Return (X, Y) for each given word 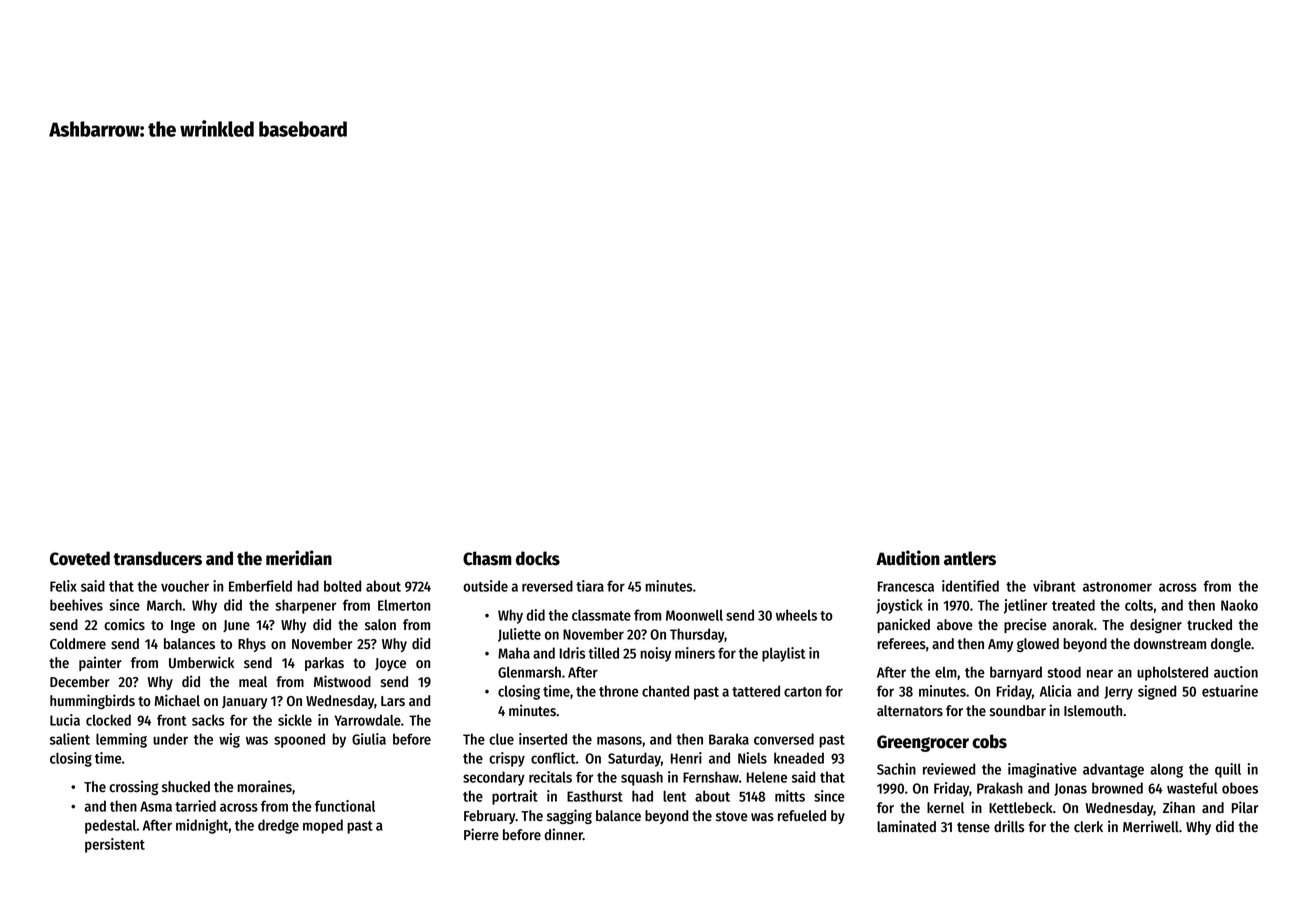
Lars (393, 701)
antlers (970, 558)
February (490, 817)
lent (674, 796)
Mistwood (342, 681)
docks (538, 558)
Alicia (1056, 691)
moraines (264, 786)
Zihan (1179, 807)
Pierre (481, 834)
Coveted (80, 558)
